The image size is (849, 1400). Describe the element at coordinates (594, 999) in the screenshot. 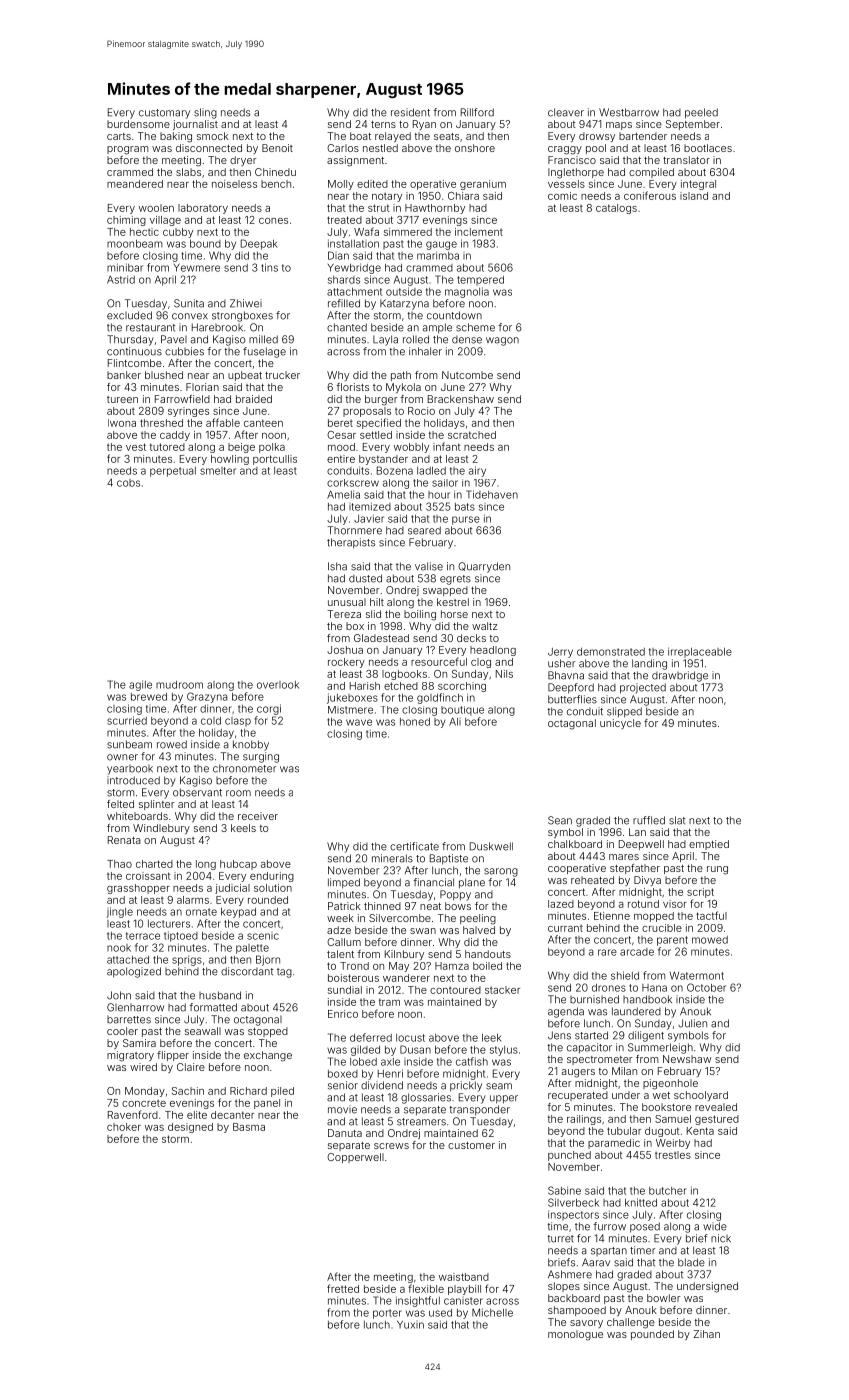

I see `burnished` at that location.
